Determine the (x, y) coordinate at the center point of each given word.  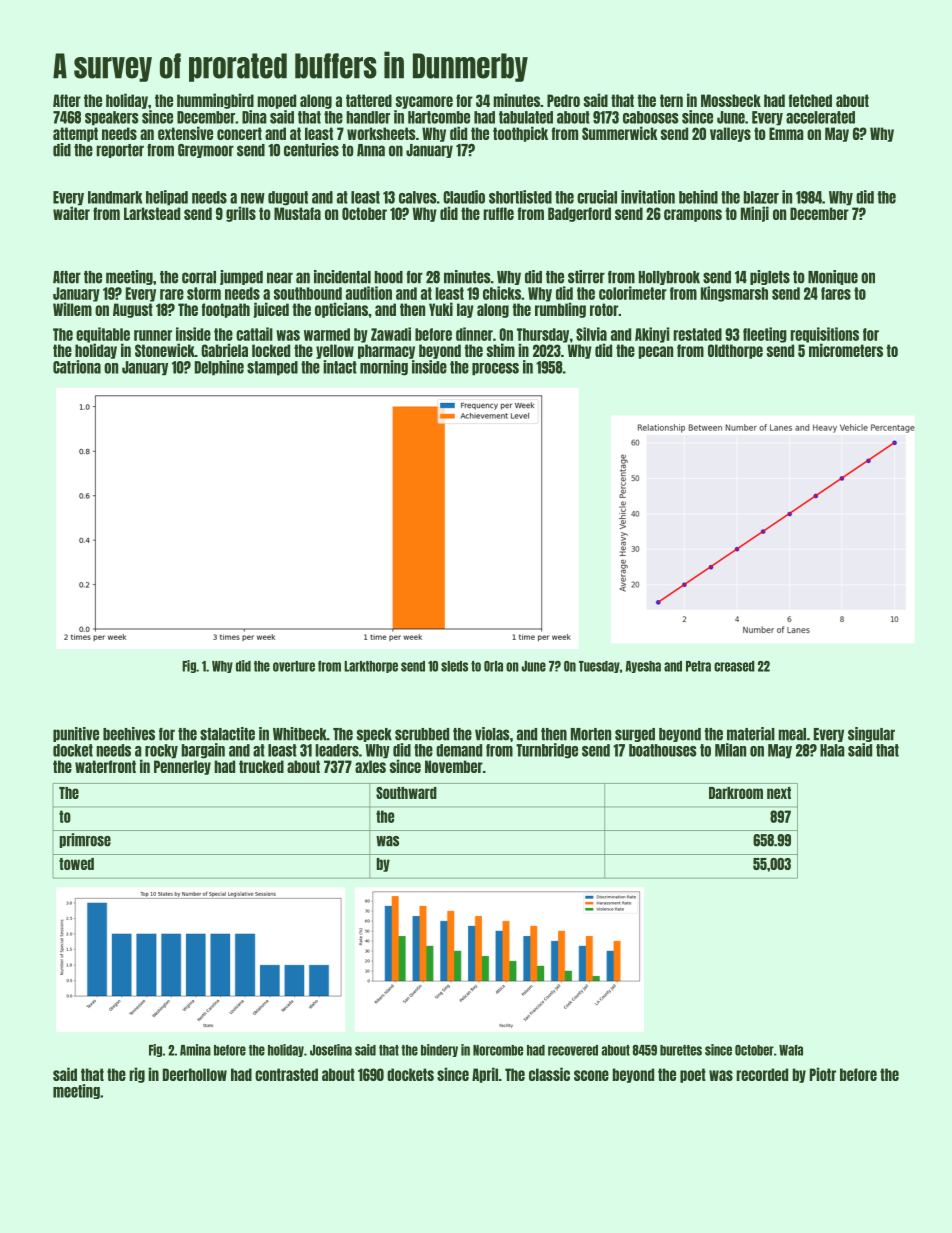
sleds (454, 666)
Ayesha (643, 667)
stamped (272, 368)
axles (370, 766)
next (779, 793)
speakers (112, 118)
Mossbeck (731, 100)
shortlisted (520, 197)
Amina (195, 1050)
